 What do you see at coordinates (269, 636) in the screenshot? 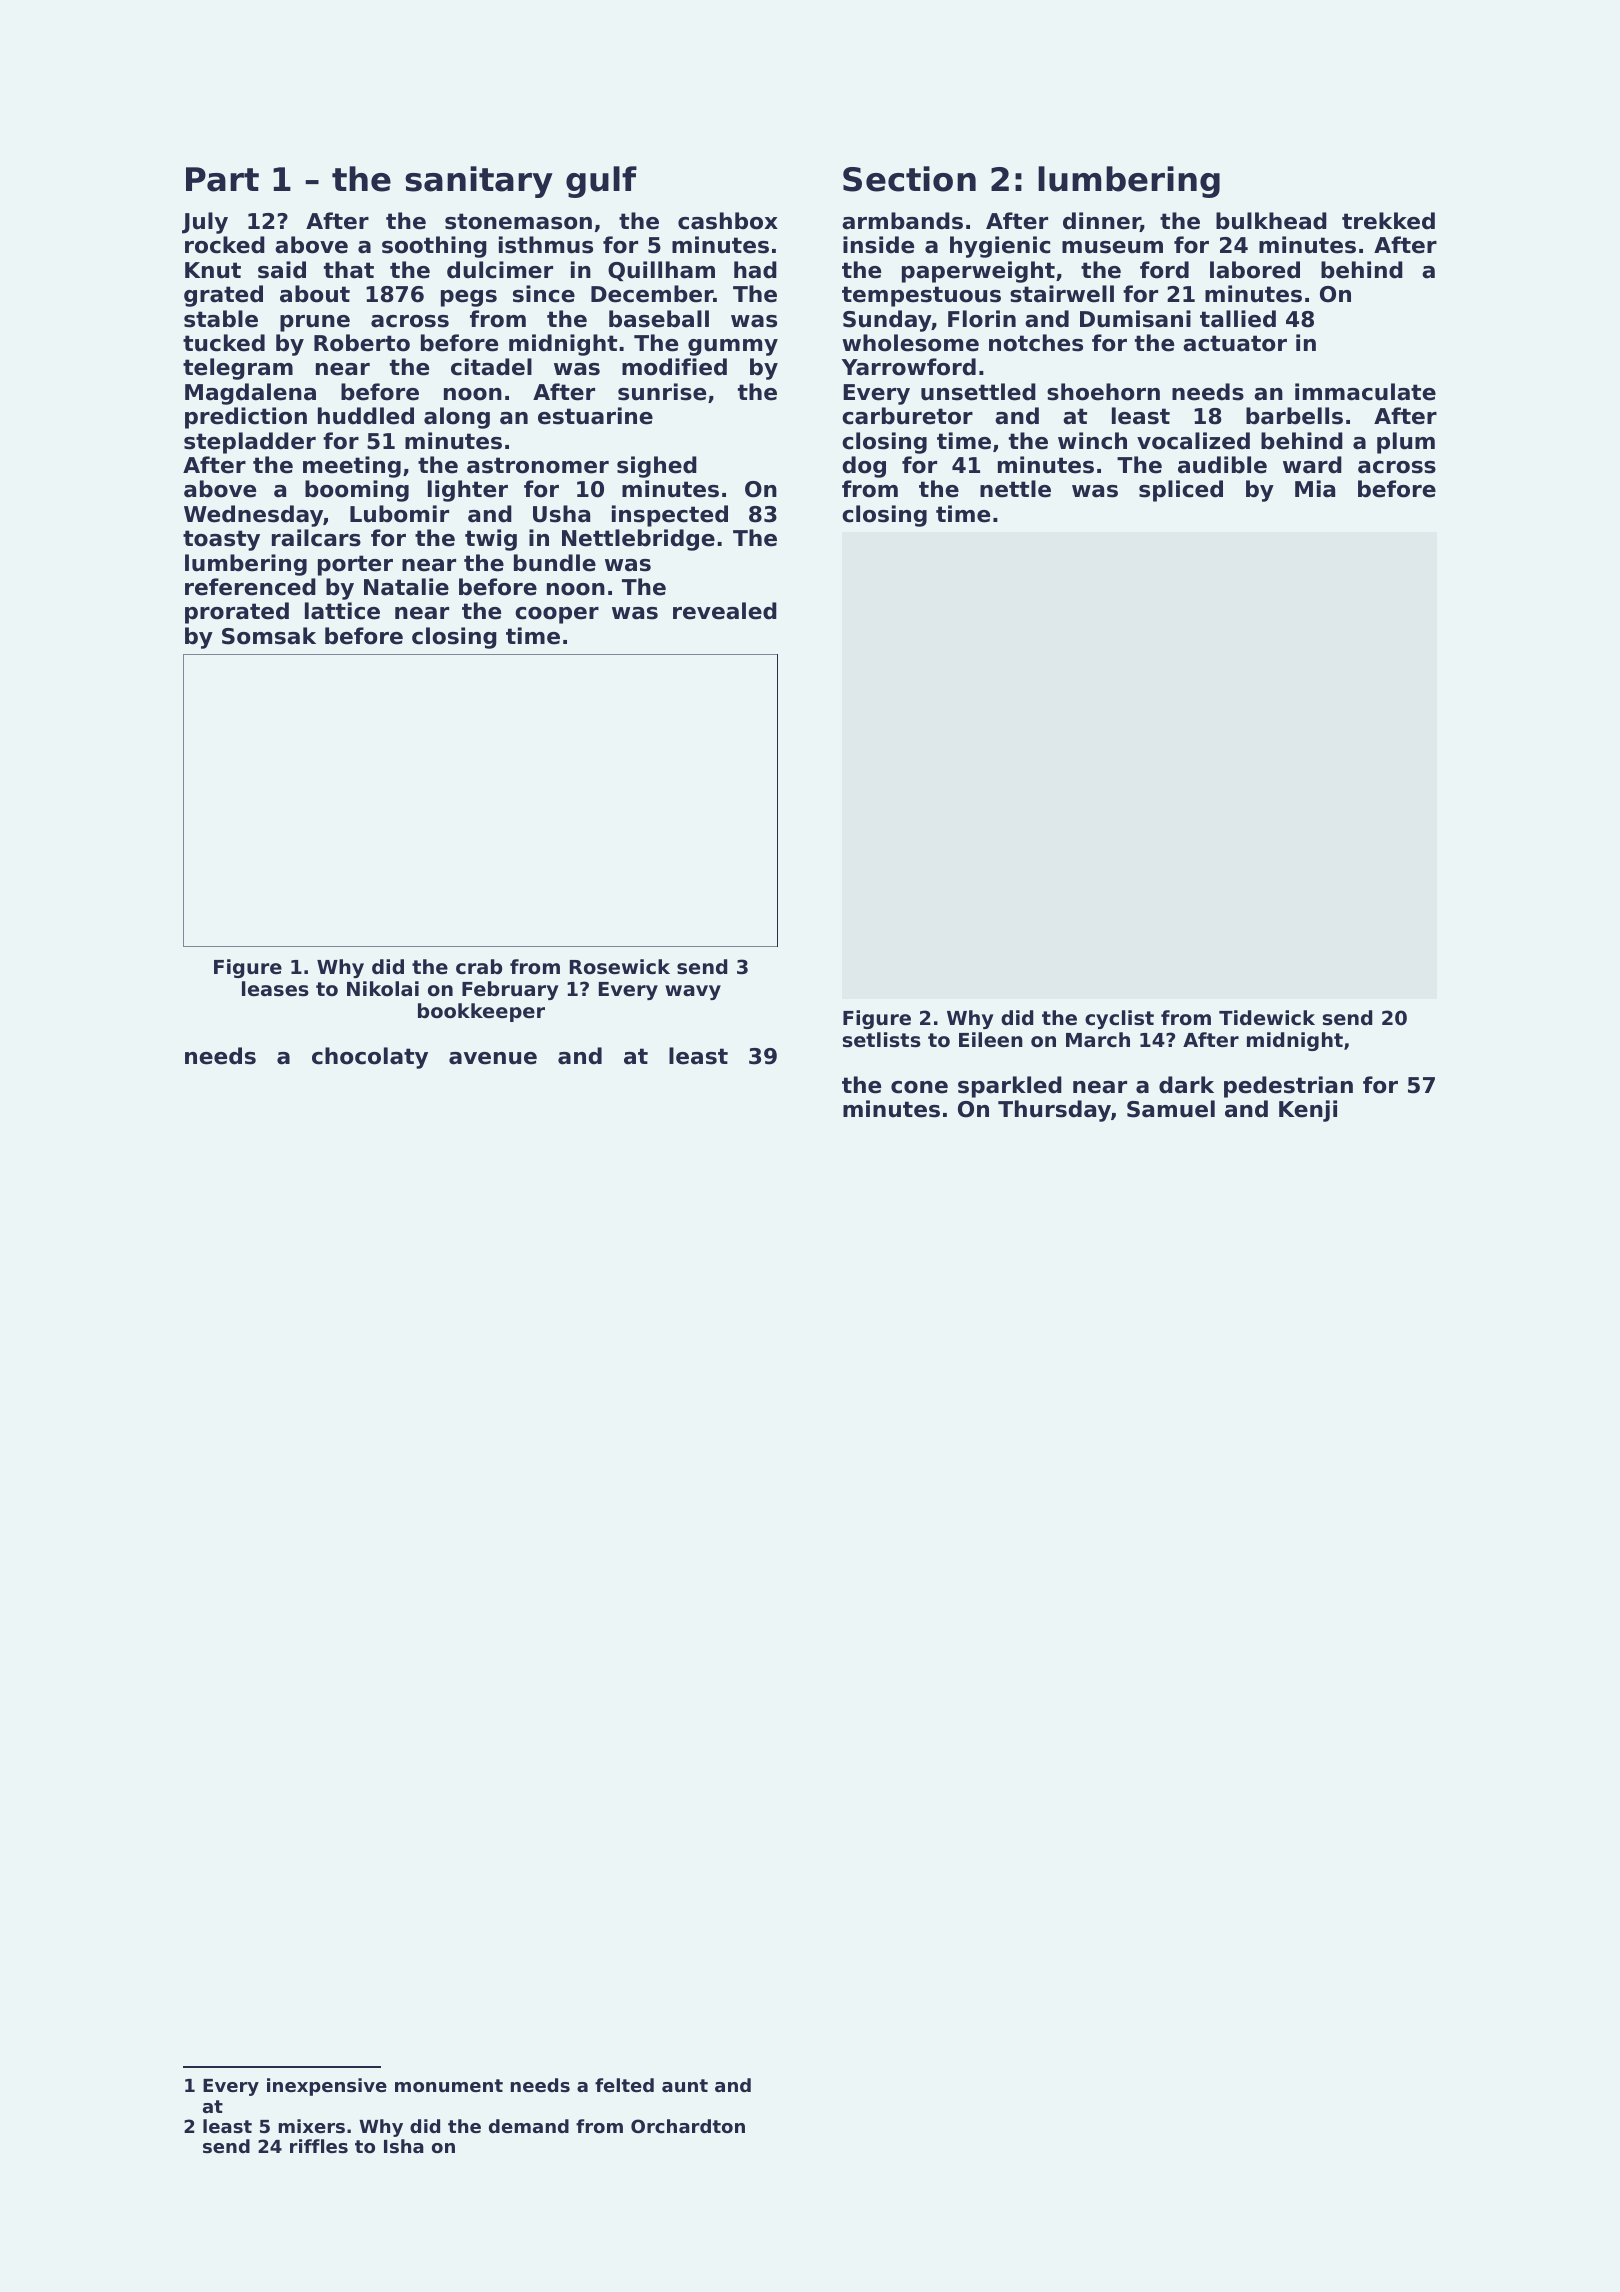
I see `Somsak` at bounding box center [269, 636].
